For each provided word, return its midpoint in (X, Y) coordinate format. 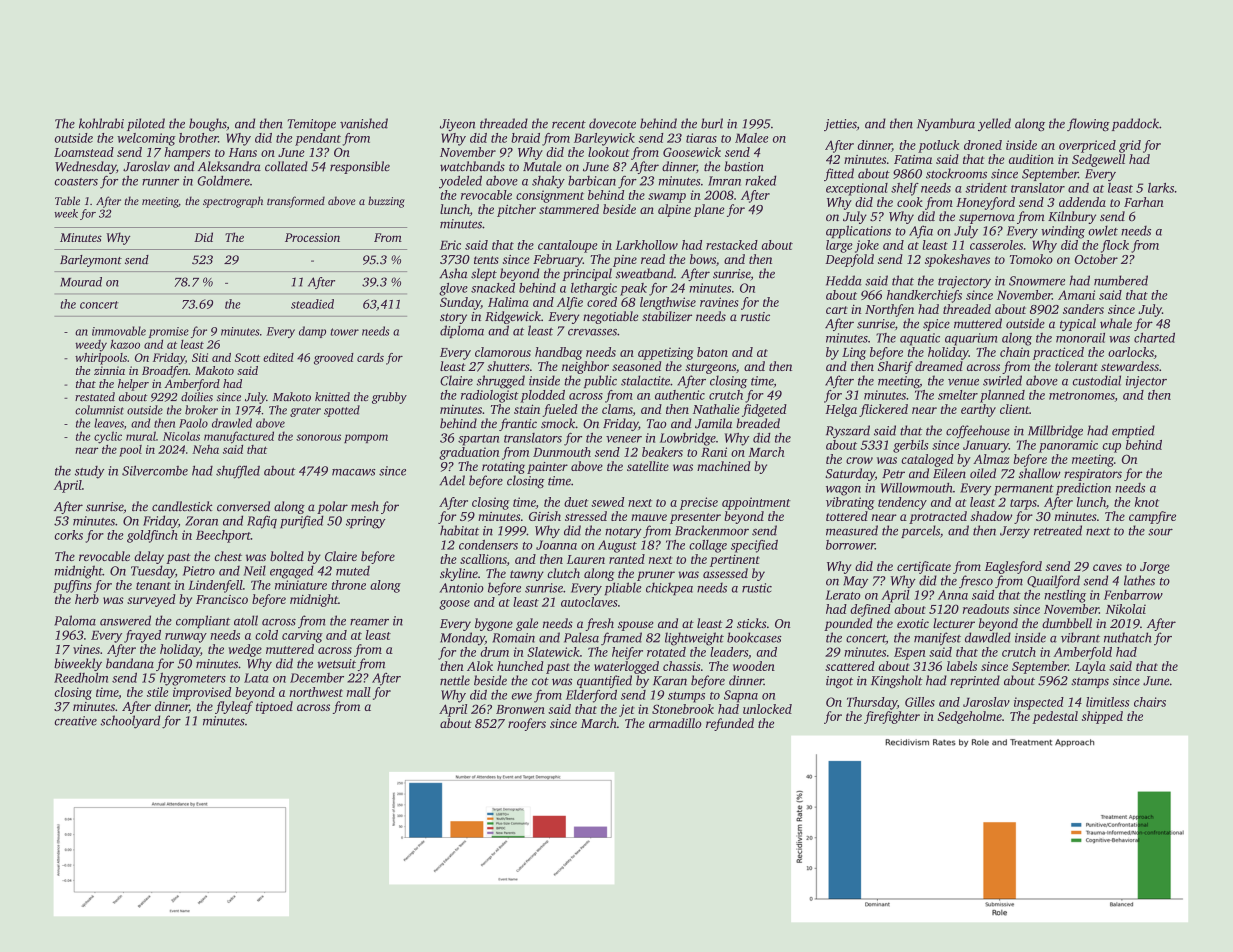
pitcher (516, 210)
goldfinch (152, 536)
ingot (839, 682)
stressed (586, 516)
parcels (920, 531)
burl (712, 123)
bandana (130, 663)
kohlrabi (101, 123)
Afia (921, 232)
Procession (312, 237)
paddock (1135, 124)
